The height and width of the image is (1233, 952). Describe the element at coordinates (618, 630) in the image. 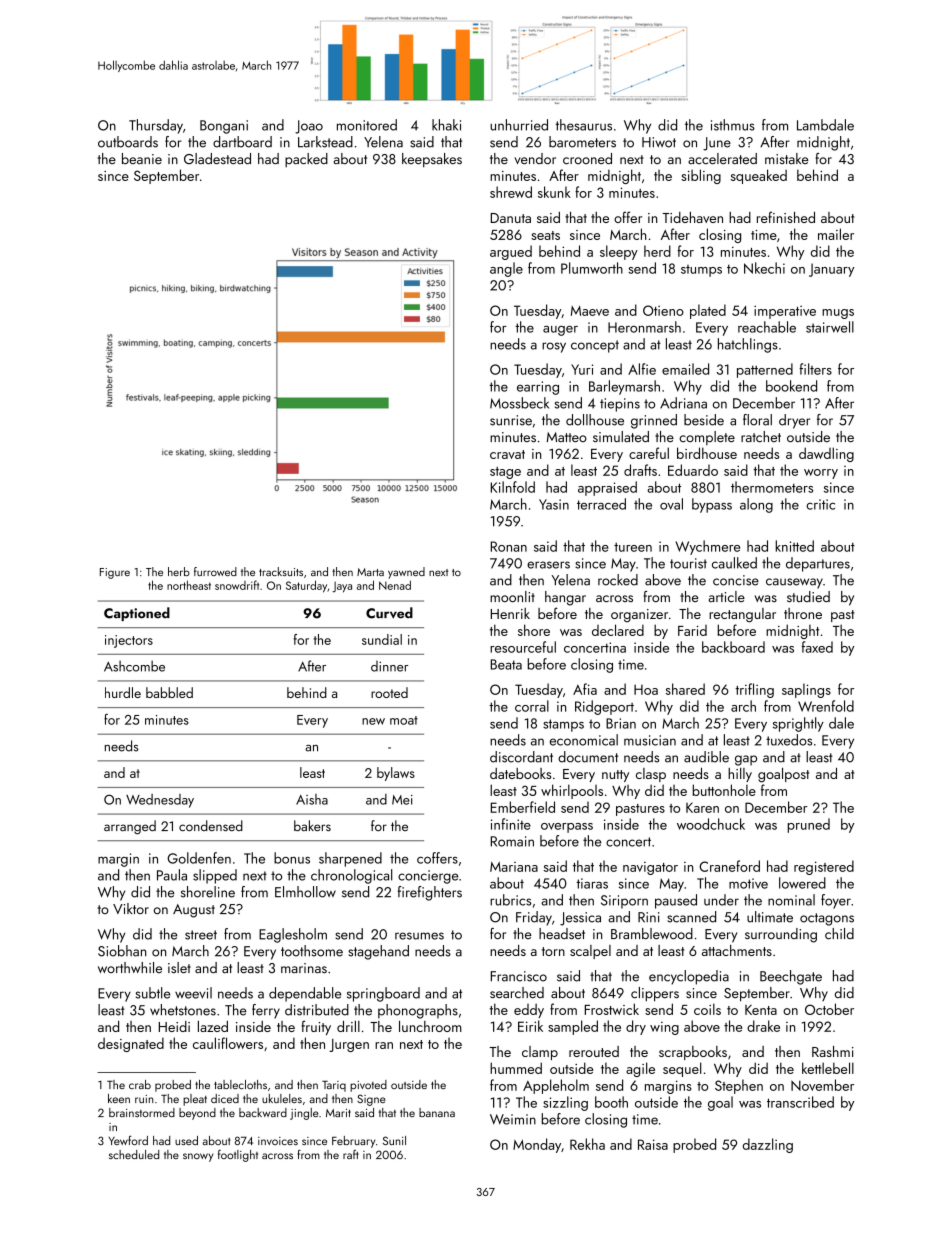

I see `declared` at that location.
